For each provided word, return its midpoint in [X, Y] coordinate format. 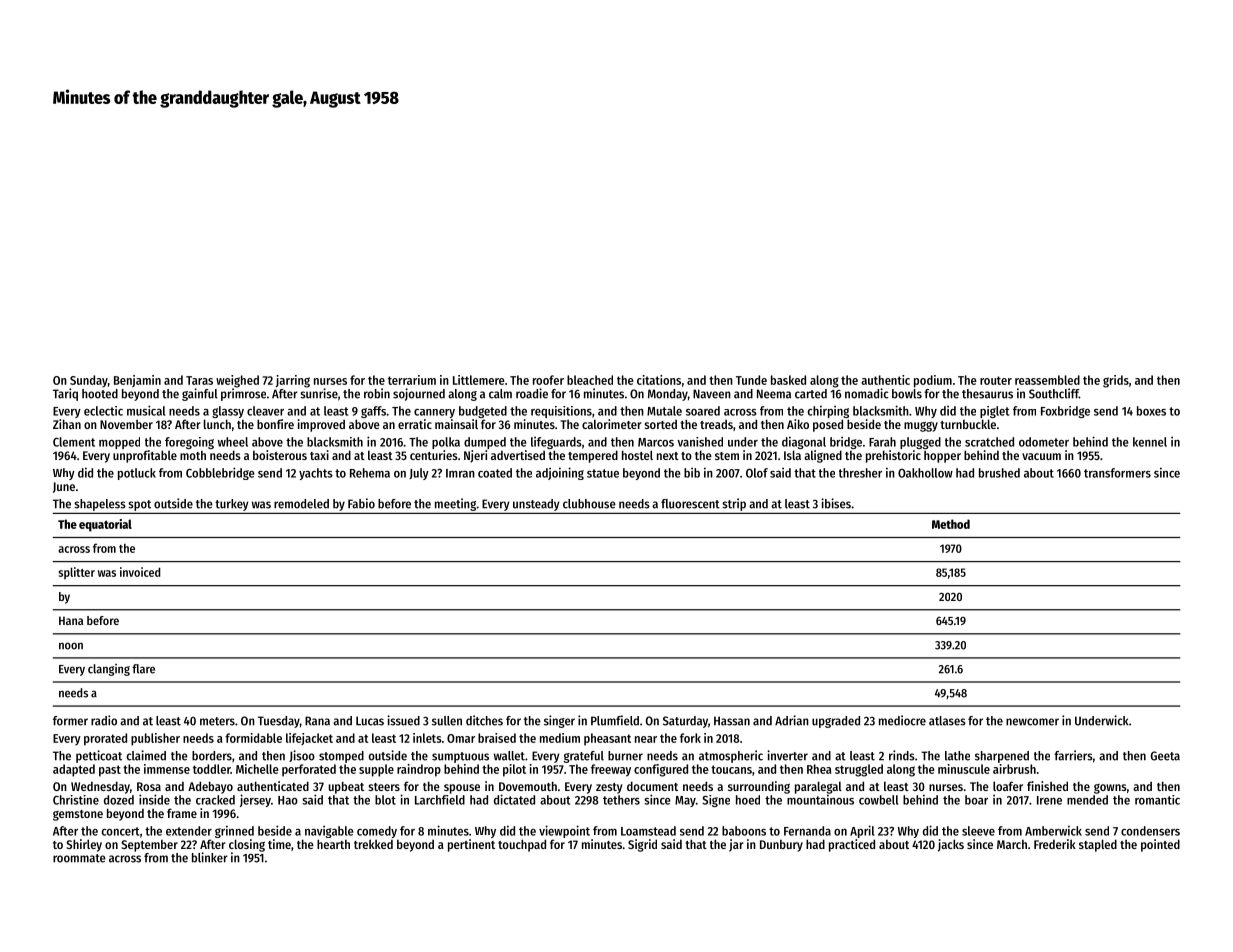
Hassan [732, 721]
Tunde [751, 380]
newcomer [1032, 722]
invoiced [140, 572]
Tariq [65, 394]
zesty [609, 788]
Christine [76, 800]
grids [1116, 381]
